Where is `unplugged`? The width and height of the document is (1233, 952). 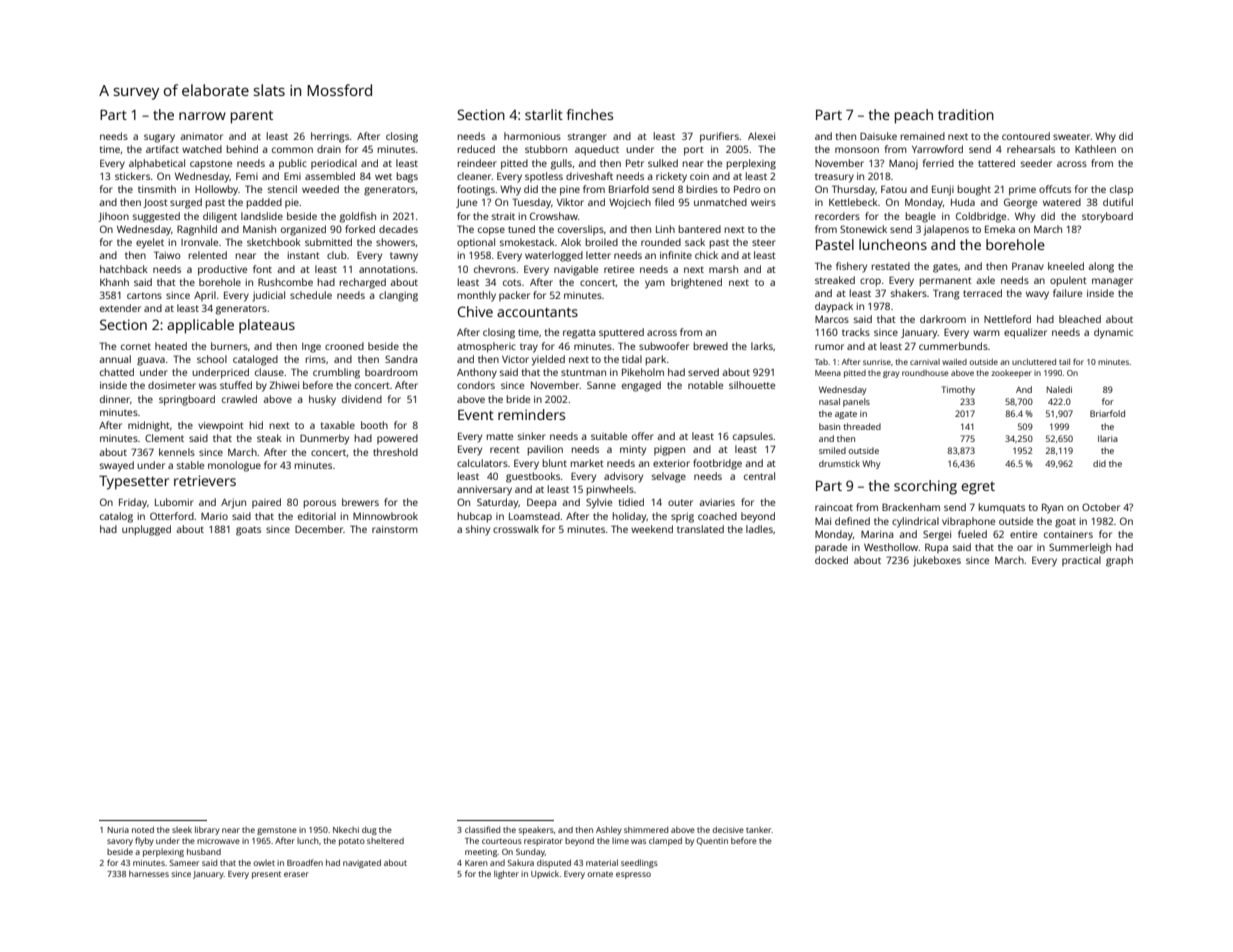 unplugged is located at coordinates (146, 530).
